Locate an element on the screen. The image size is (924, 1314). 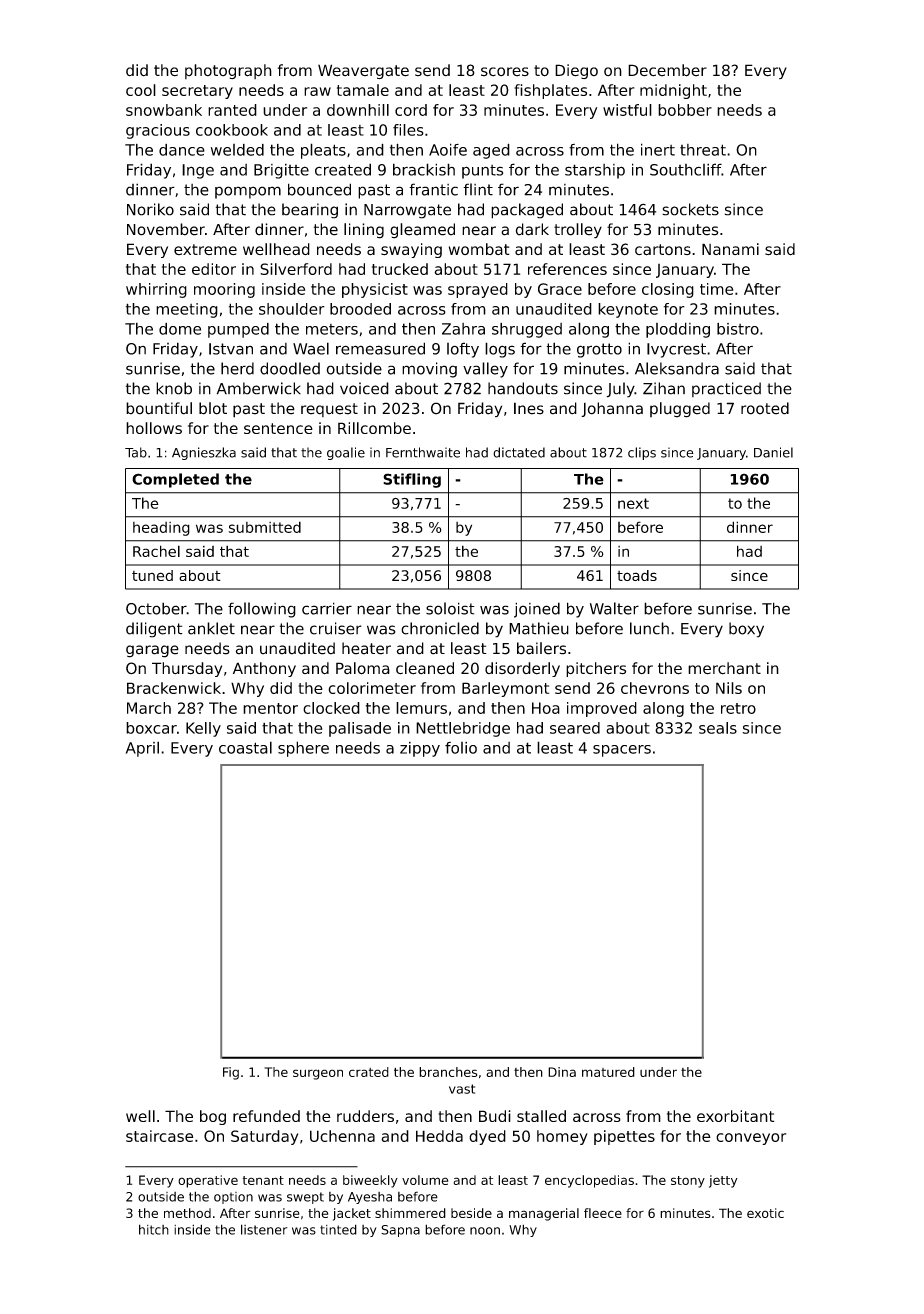
exorbitant is located at coordinates (735, 1116).
